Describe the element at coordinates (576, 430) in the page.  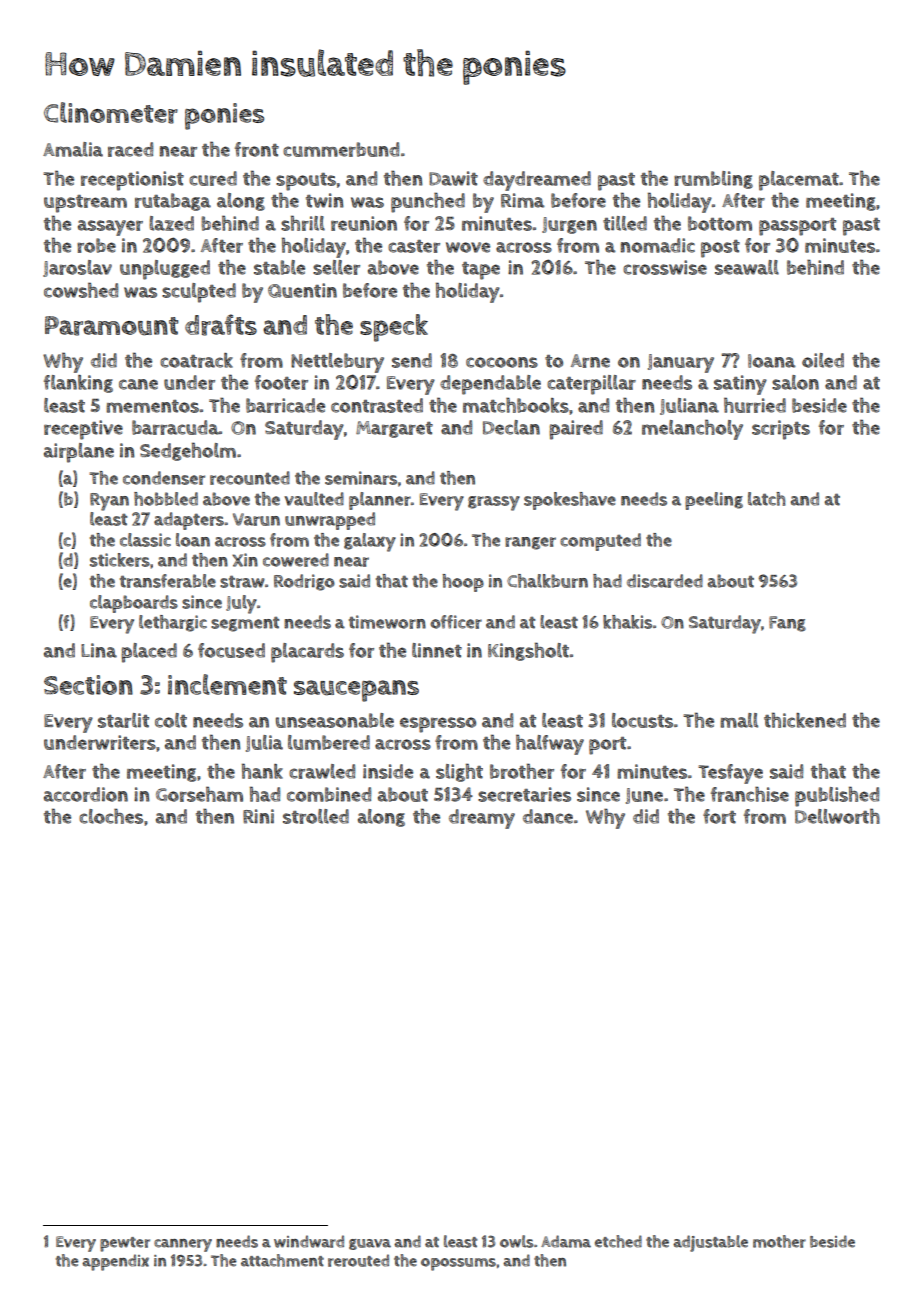
I see `paired` at that location.
